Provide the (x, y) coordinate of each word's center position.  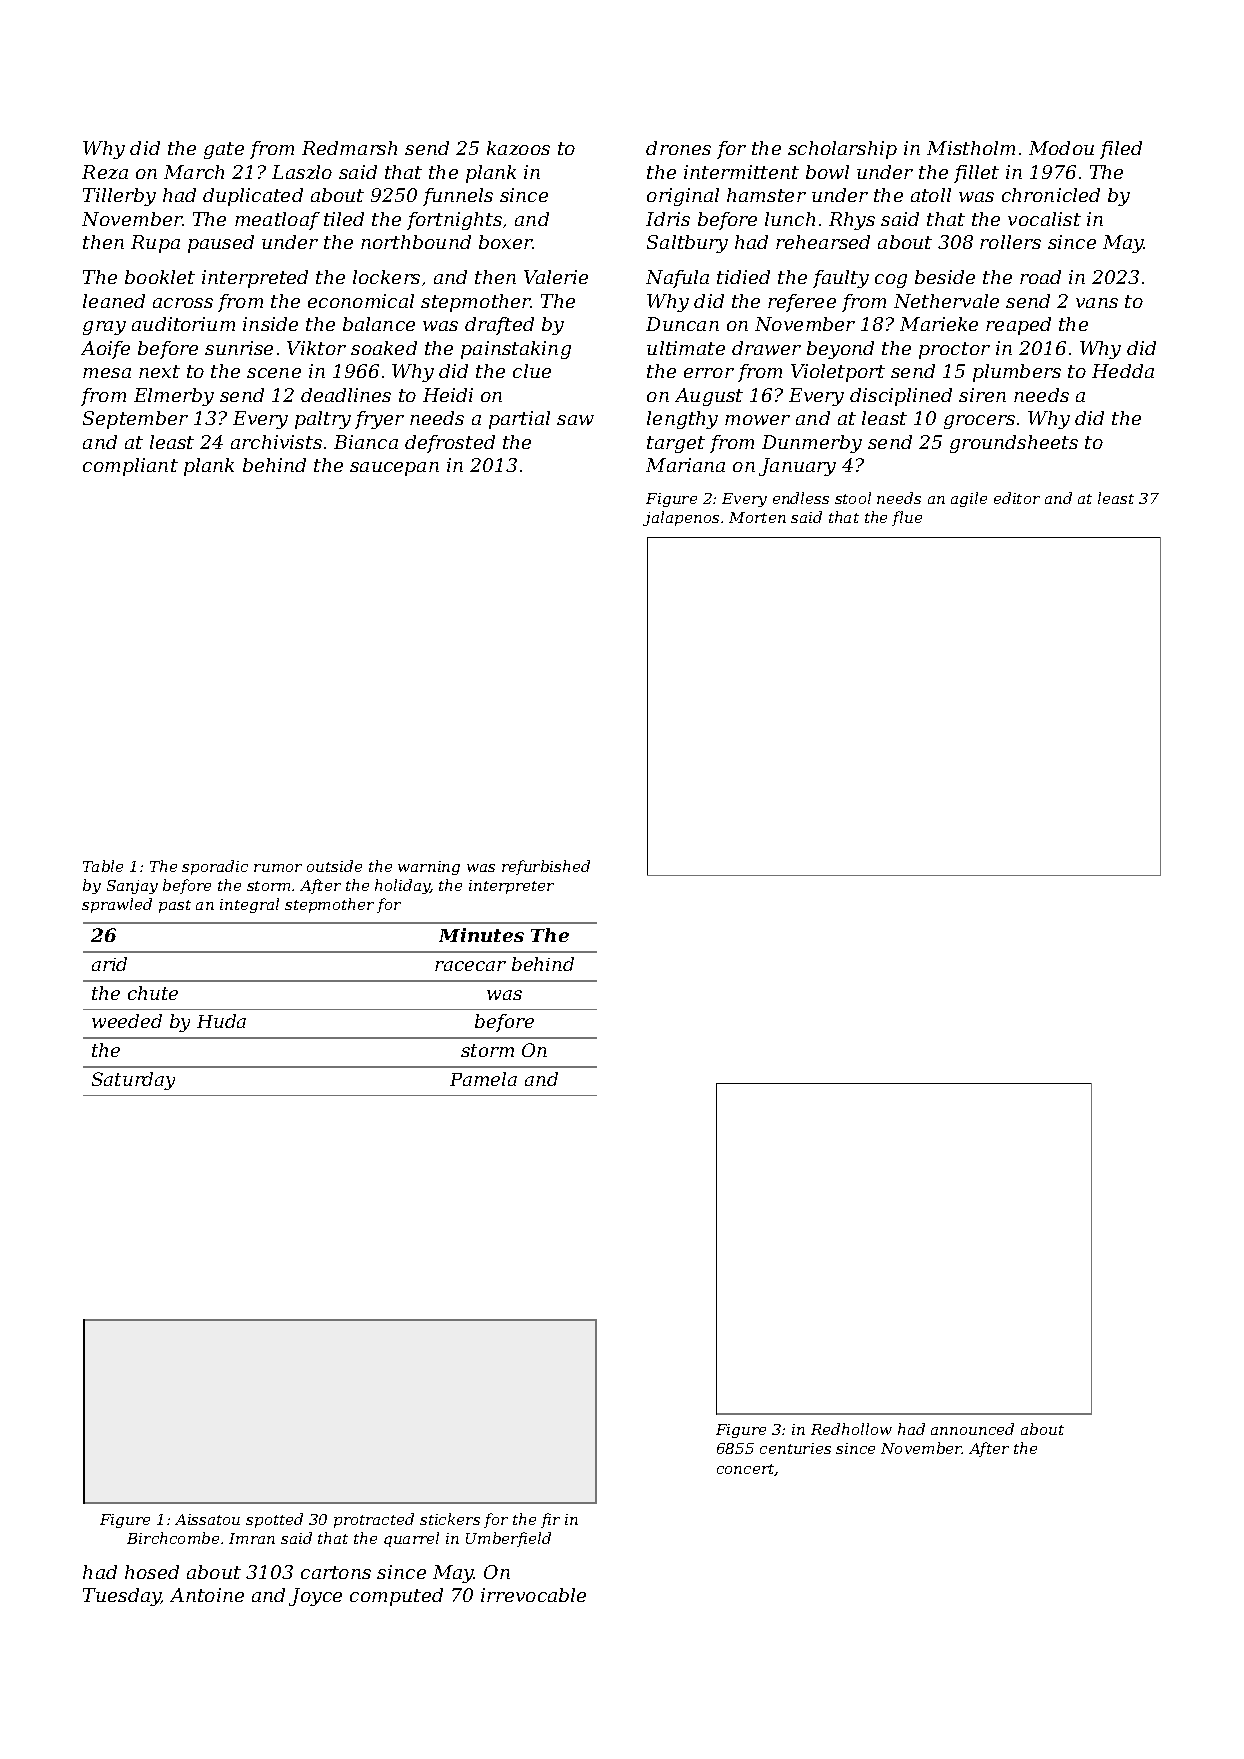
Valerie (556, 277)
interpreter (511, 887)
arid (109, 964)
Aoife (105, 350)
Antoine (207, 1595)
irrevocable (533, 1595)
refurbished (546, 867)
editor (1017, 498)
